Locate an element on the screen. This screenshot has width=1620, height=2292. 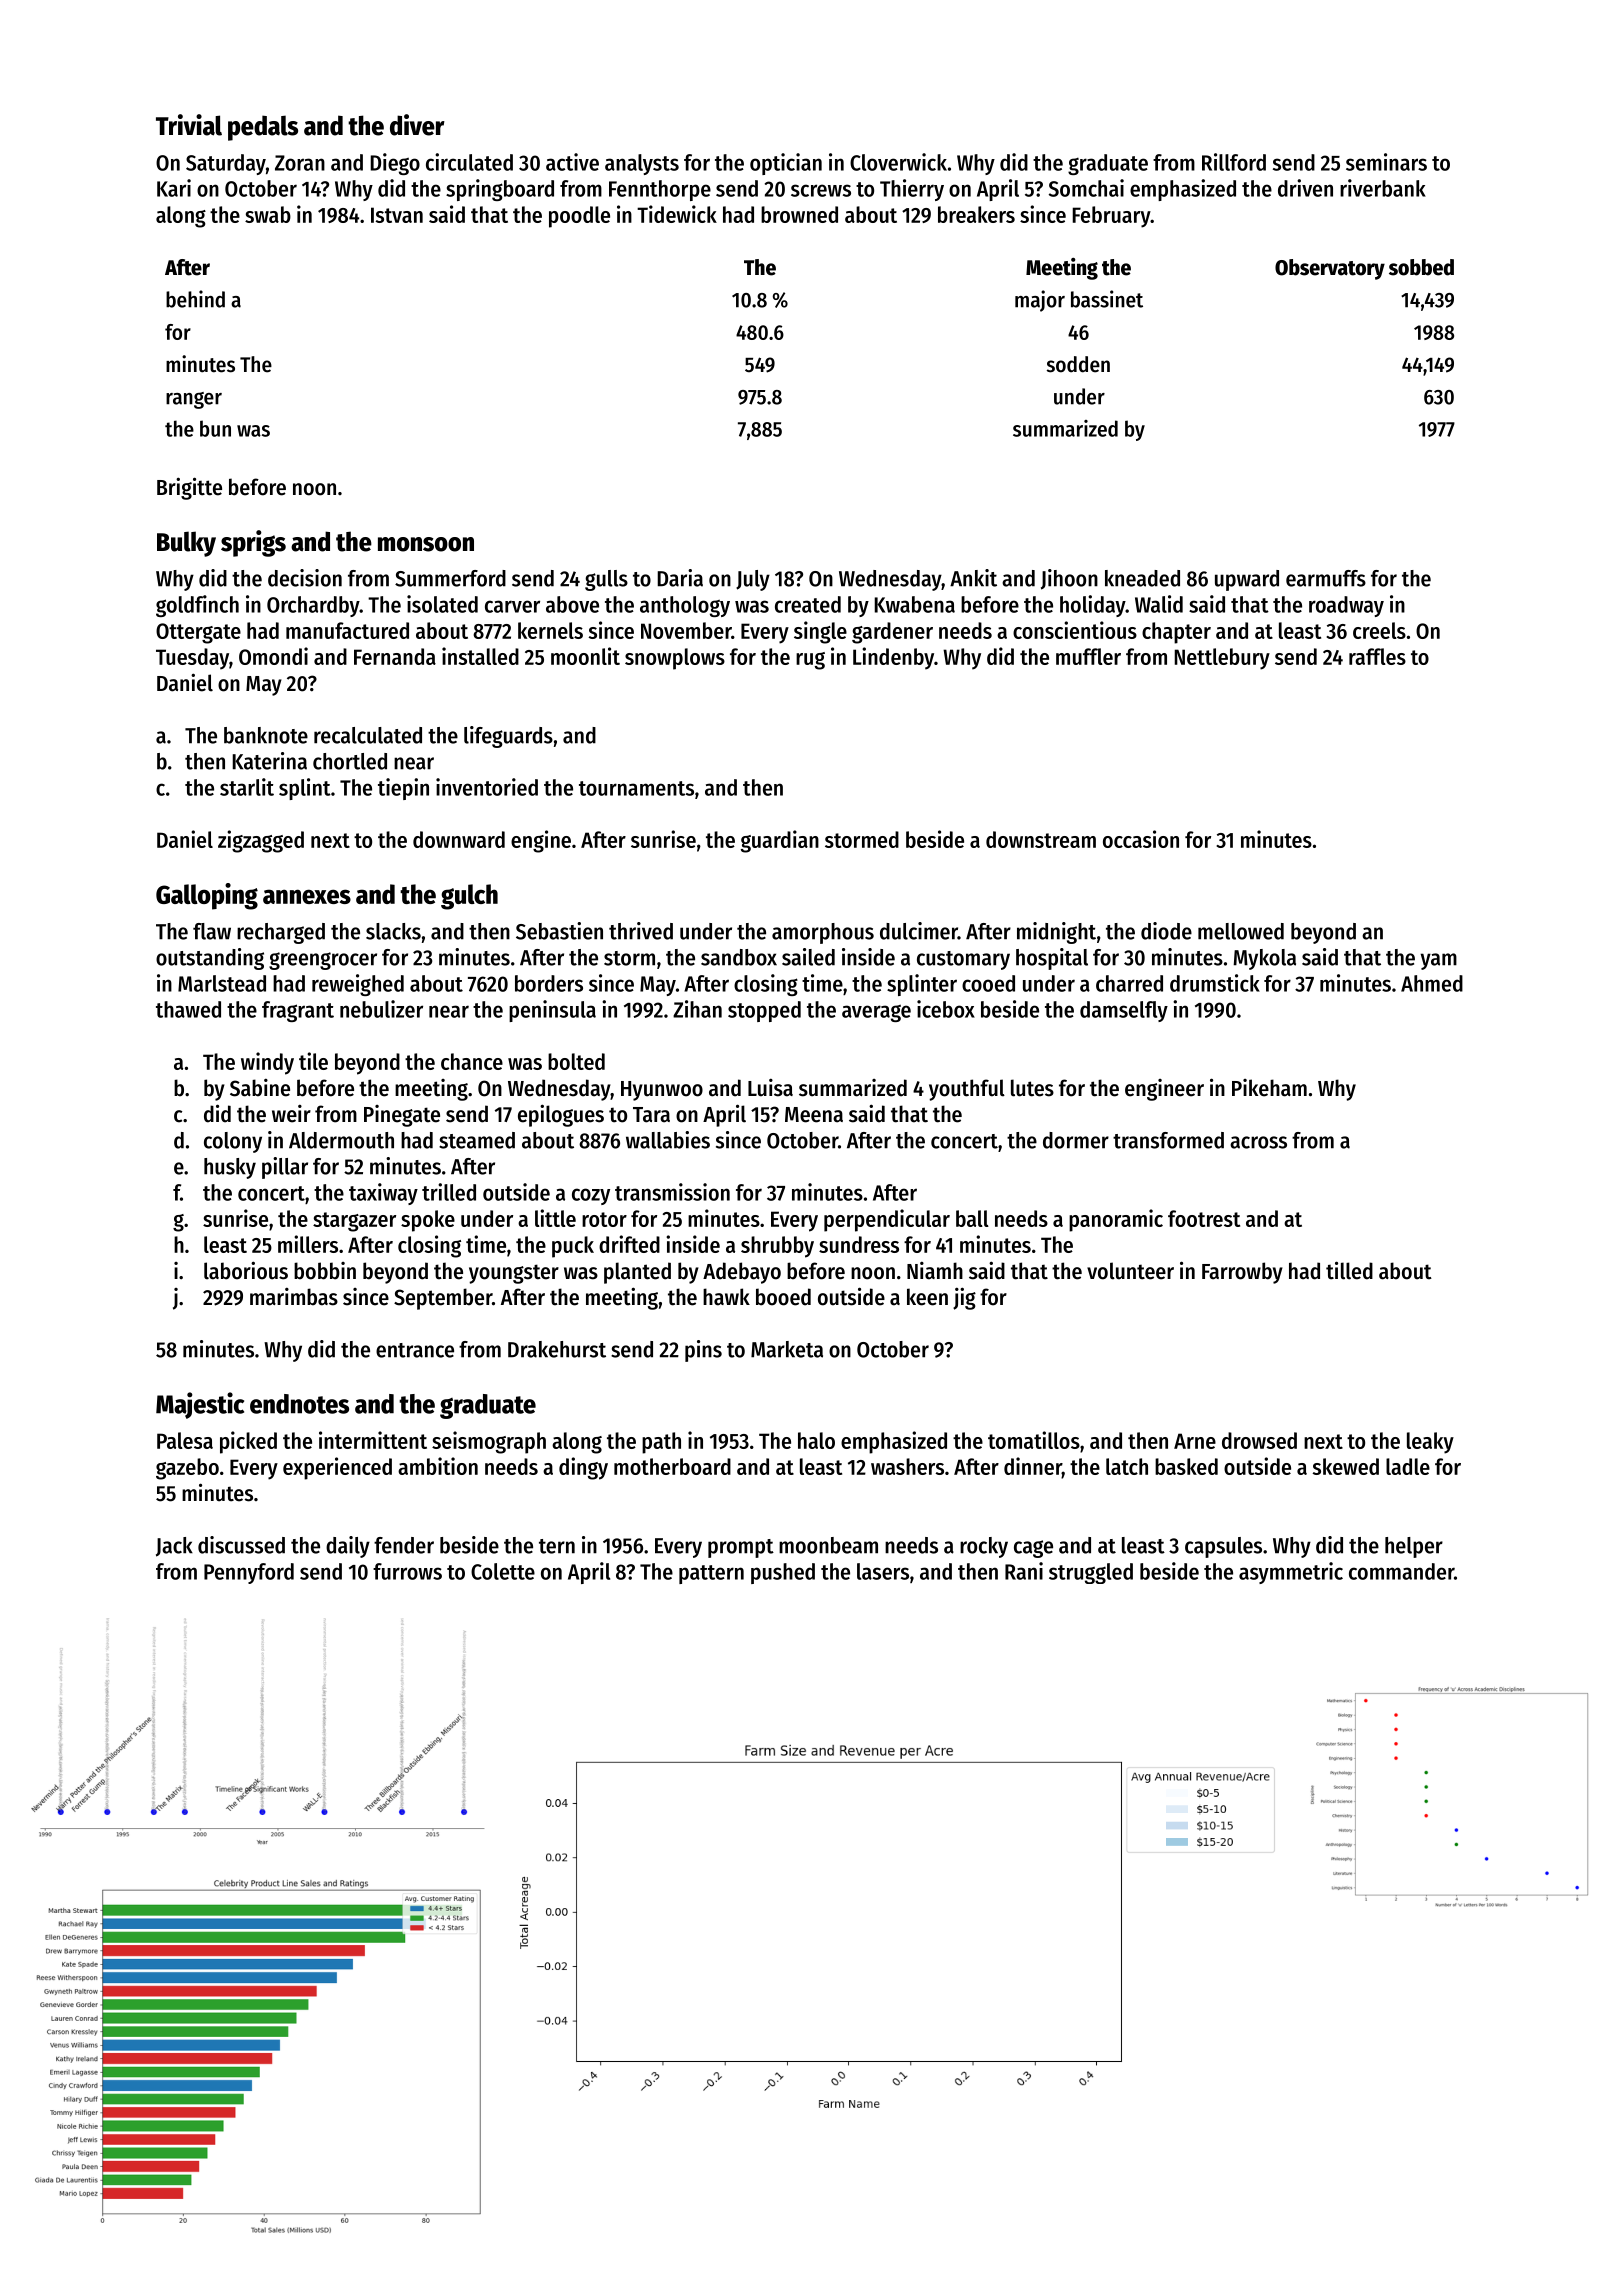
Rani is located at coordinates (1024, 1571).
